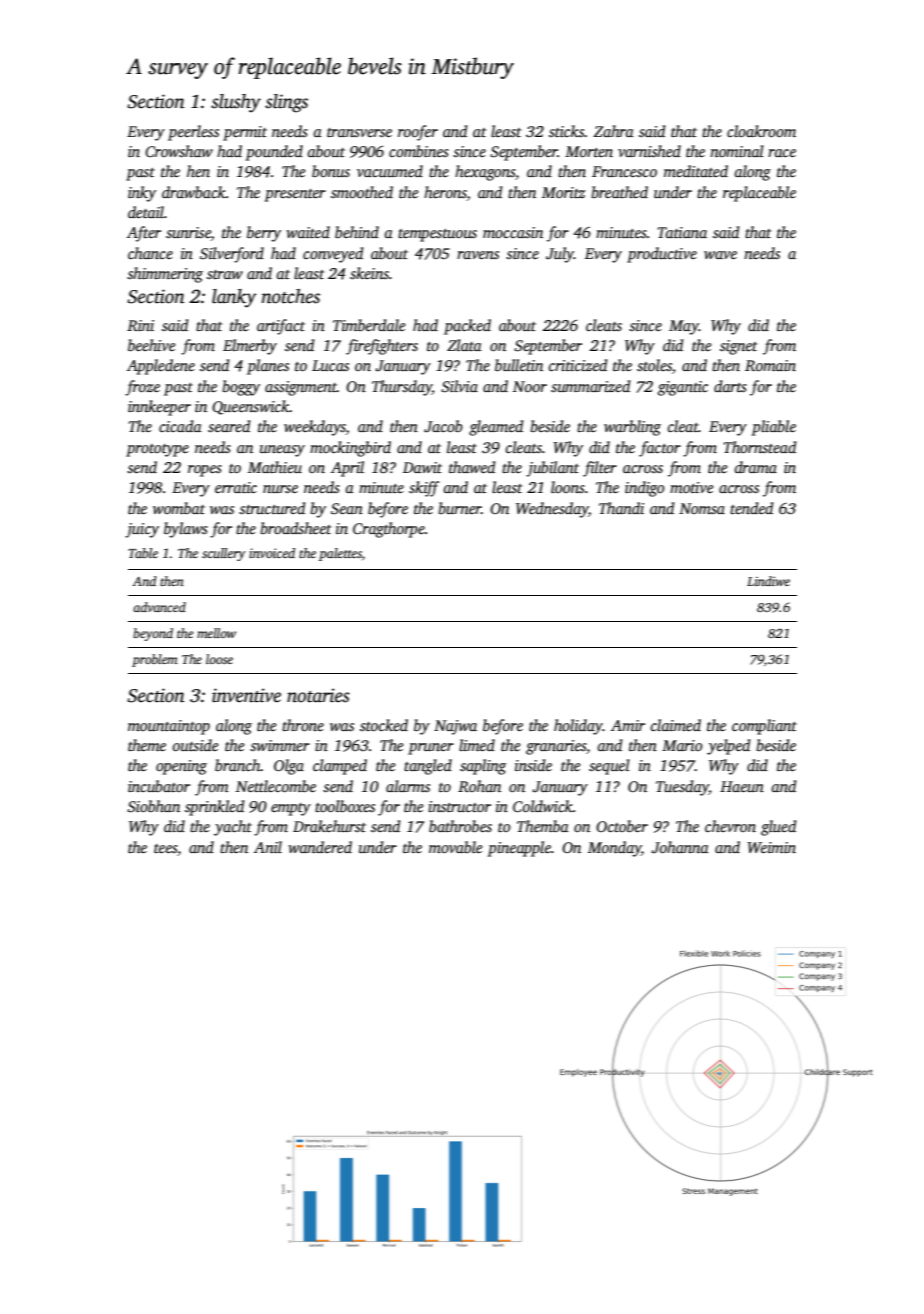  What do you see at coordinates (720, 255) in the screenshot?
I see `wave` at bounding box center [720, 255].
